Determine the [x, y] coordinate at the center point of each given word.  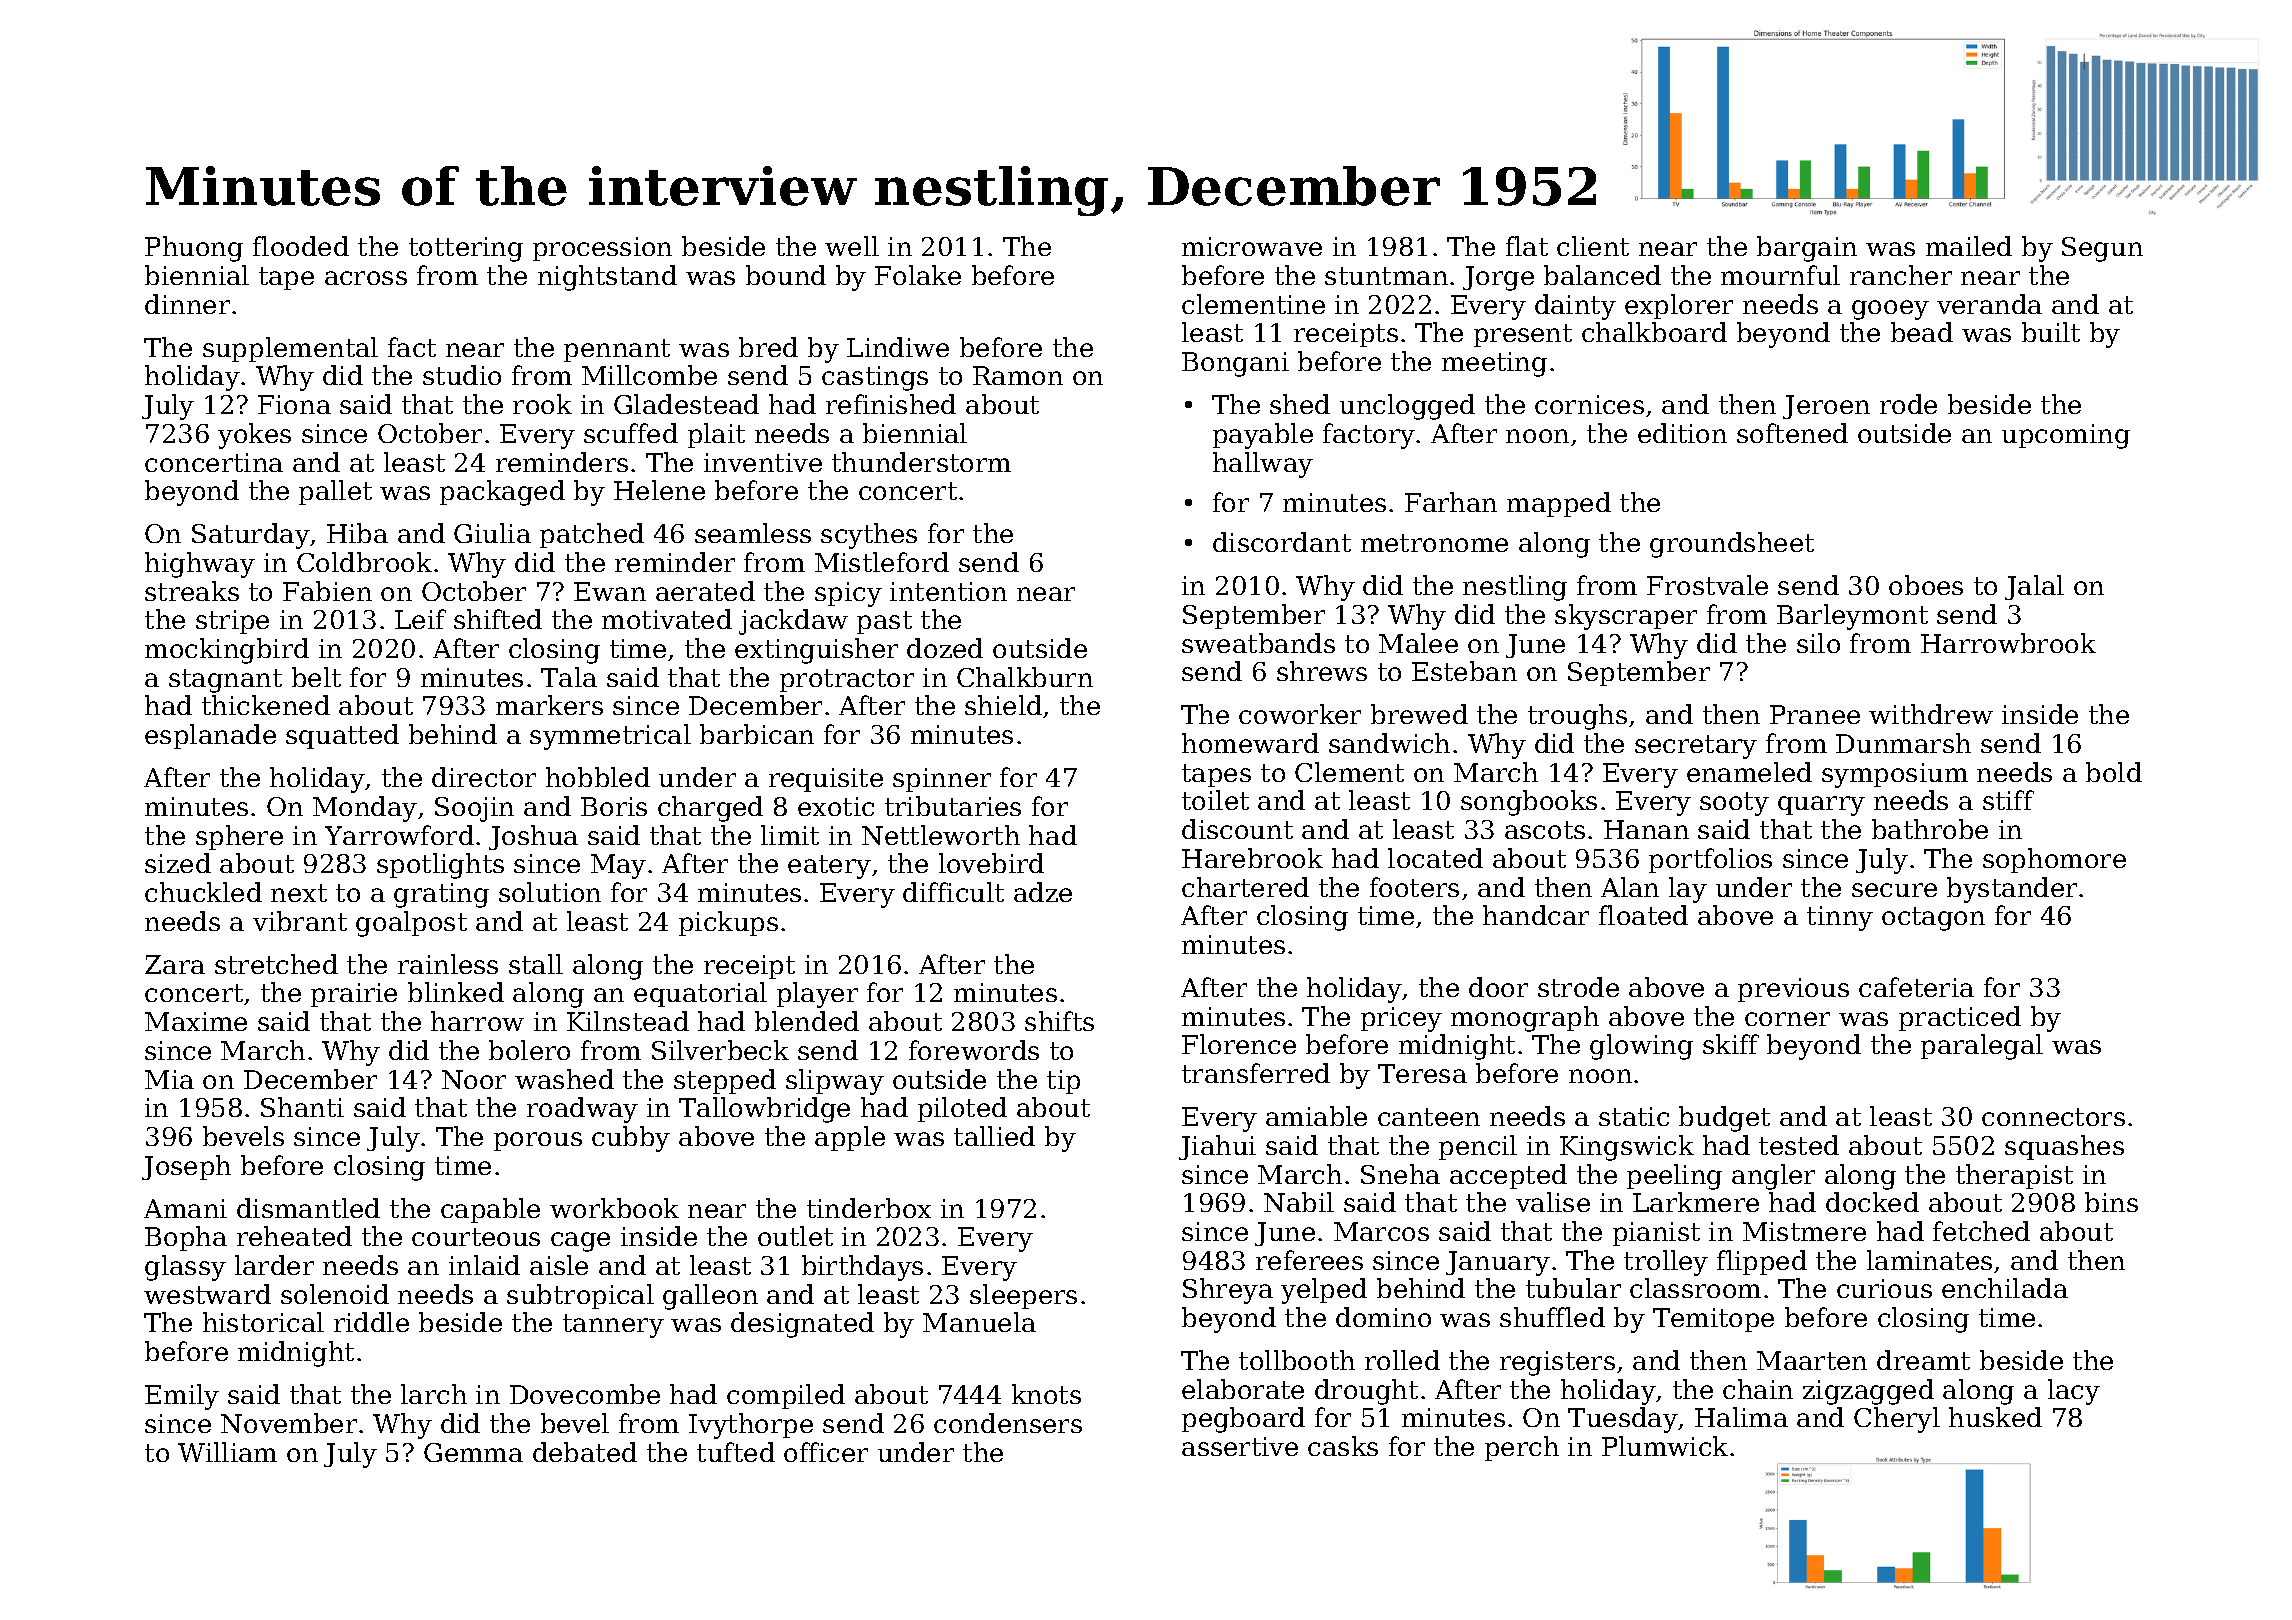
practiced [1960, 1018]
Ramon [1018, 375]
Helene [659, 490]
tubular [1573, 1288]
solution [550, 892]
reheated [294, 1236]
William [227, 1452]
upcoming [2066, 436]
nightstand [607, 278]
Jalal [2034, 587]
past [884, 622]
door [1498, 987]
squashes [2064, 1147]
